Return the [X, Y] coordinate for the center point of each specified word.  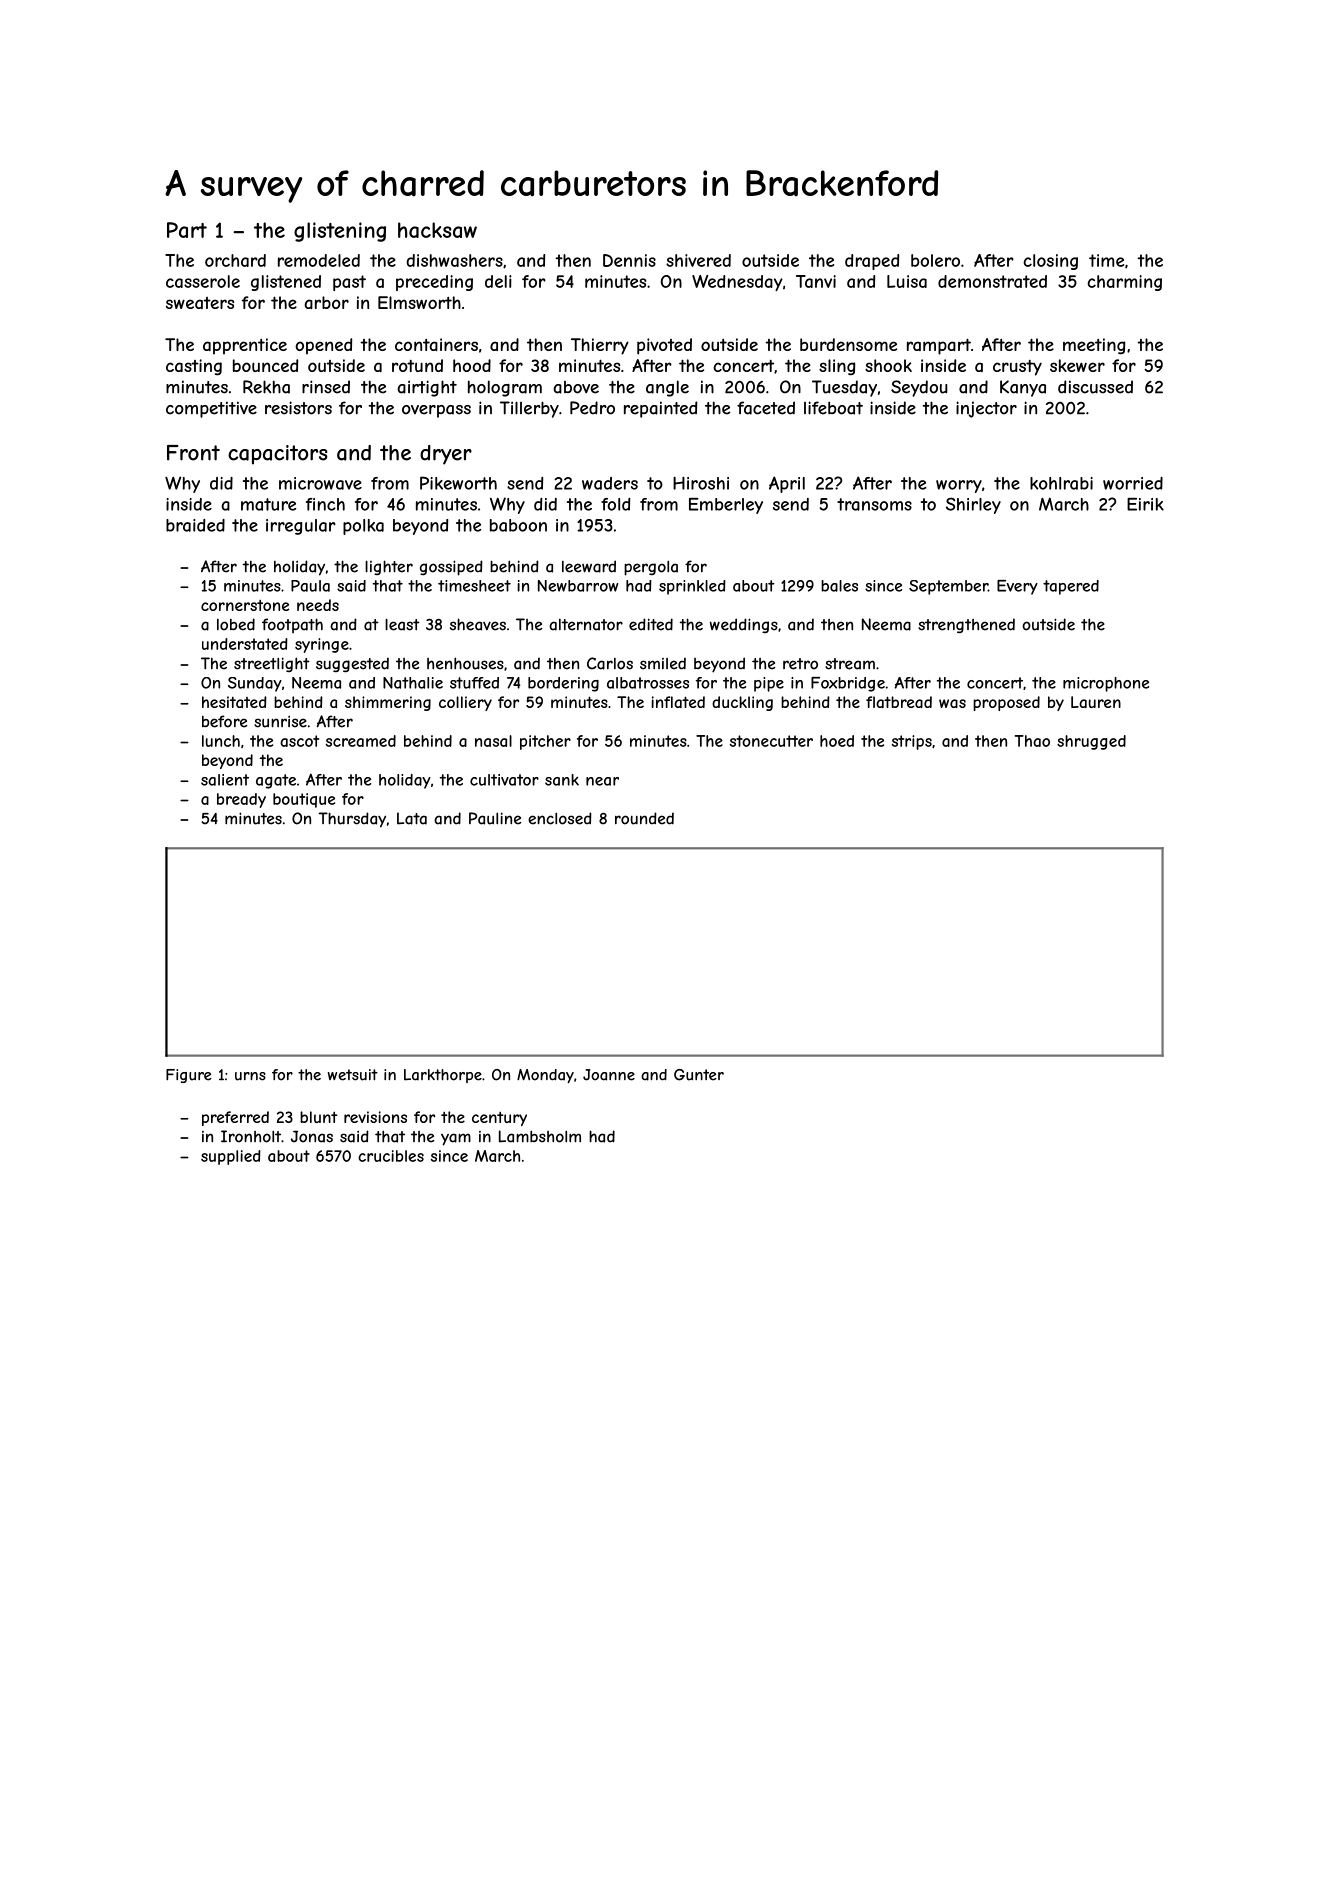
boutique [304, 800]
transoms [874, 504]
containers [436, 344]
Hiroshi [701, 483]
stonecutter [771, 741]
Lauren [1096, 702]
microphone [1106, 684]
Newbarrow [578, 586]
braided [195, 525]
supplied [231, 1157]
